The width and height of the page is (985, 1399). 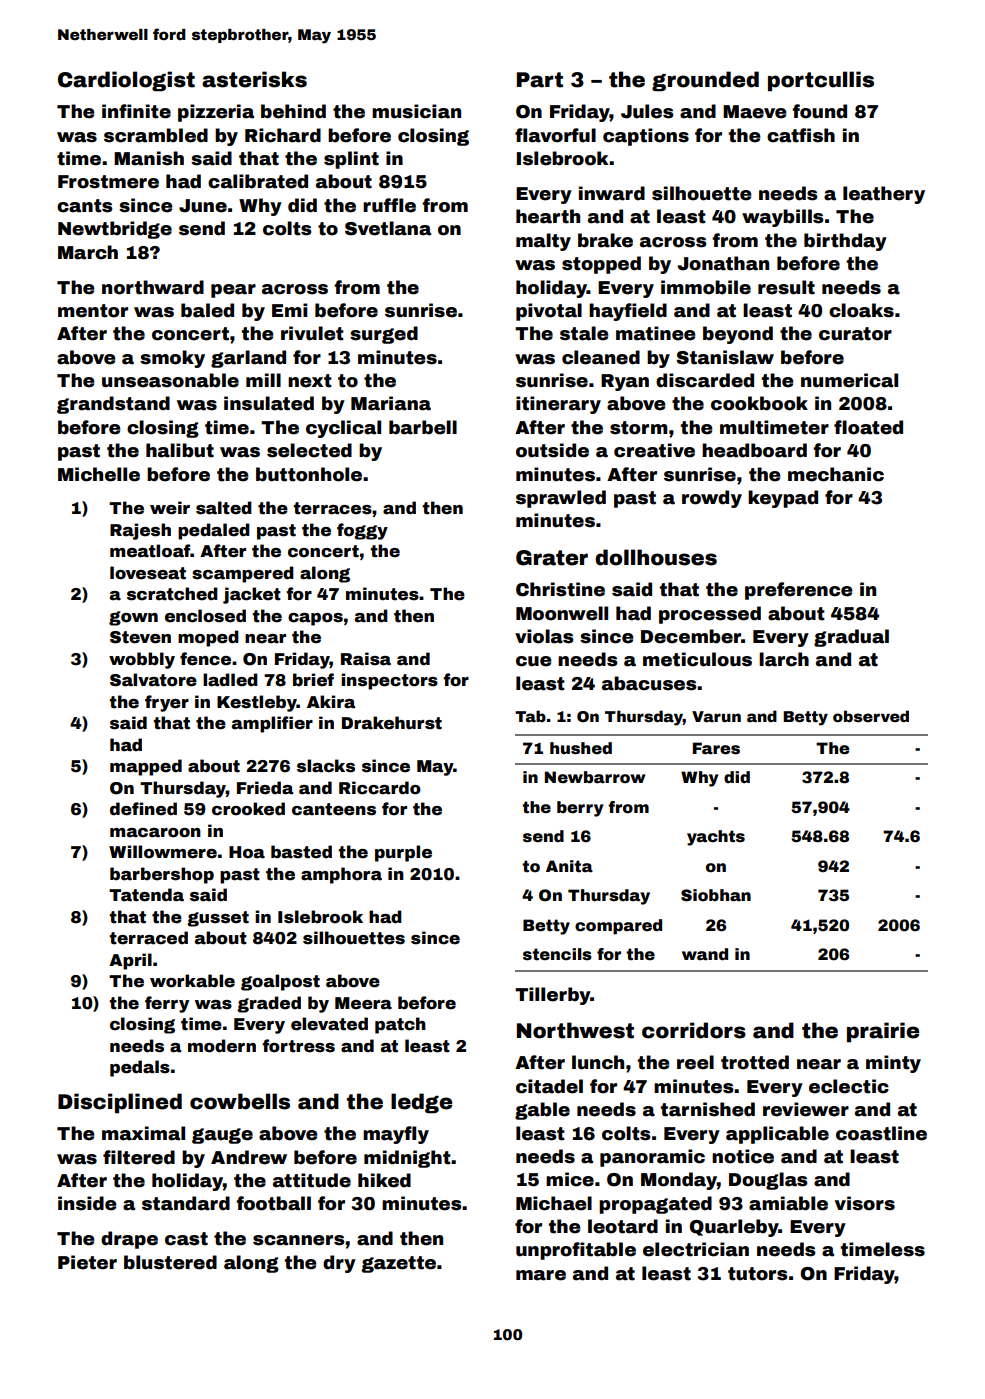 I want to click on standard, so click(x=186, y=1203).
